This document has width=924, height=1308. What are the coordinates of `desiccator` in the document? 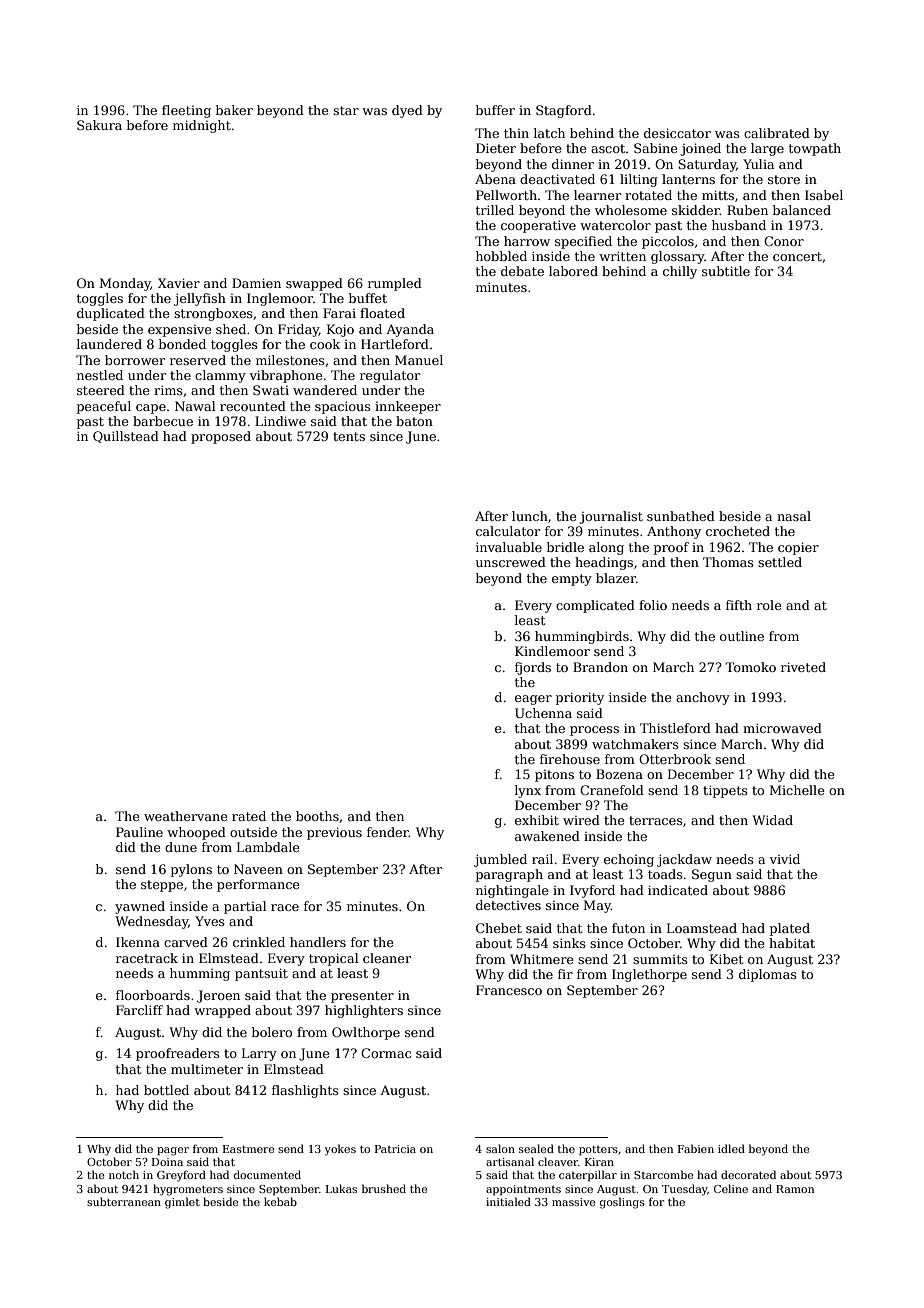 It's located at (677, 133).
